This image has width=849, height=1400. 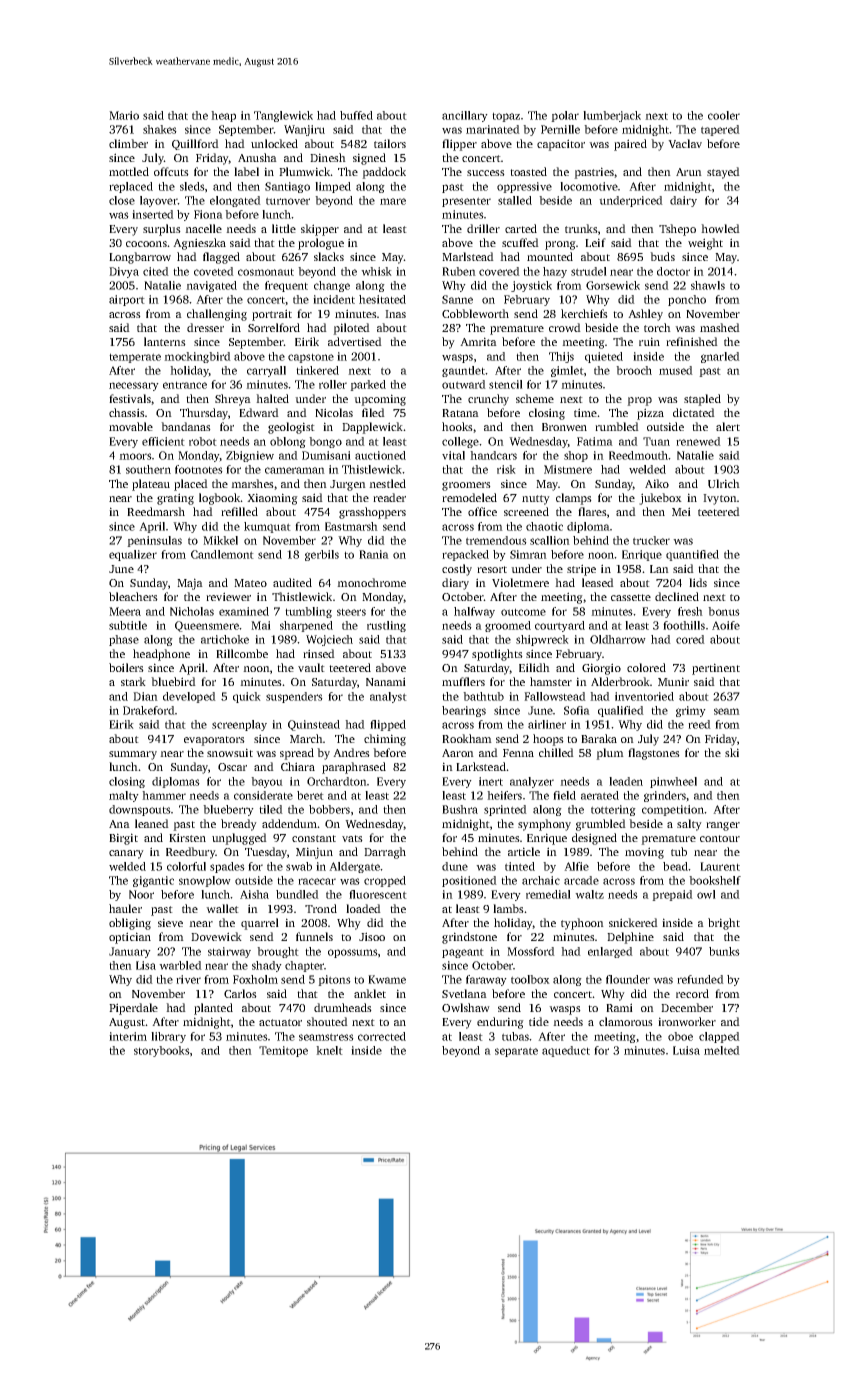 What do you see at coordinates (589, 186) in the image?
I see `locomotive` at bounding box center [589, 186].
